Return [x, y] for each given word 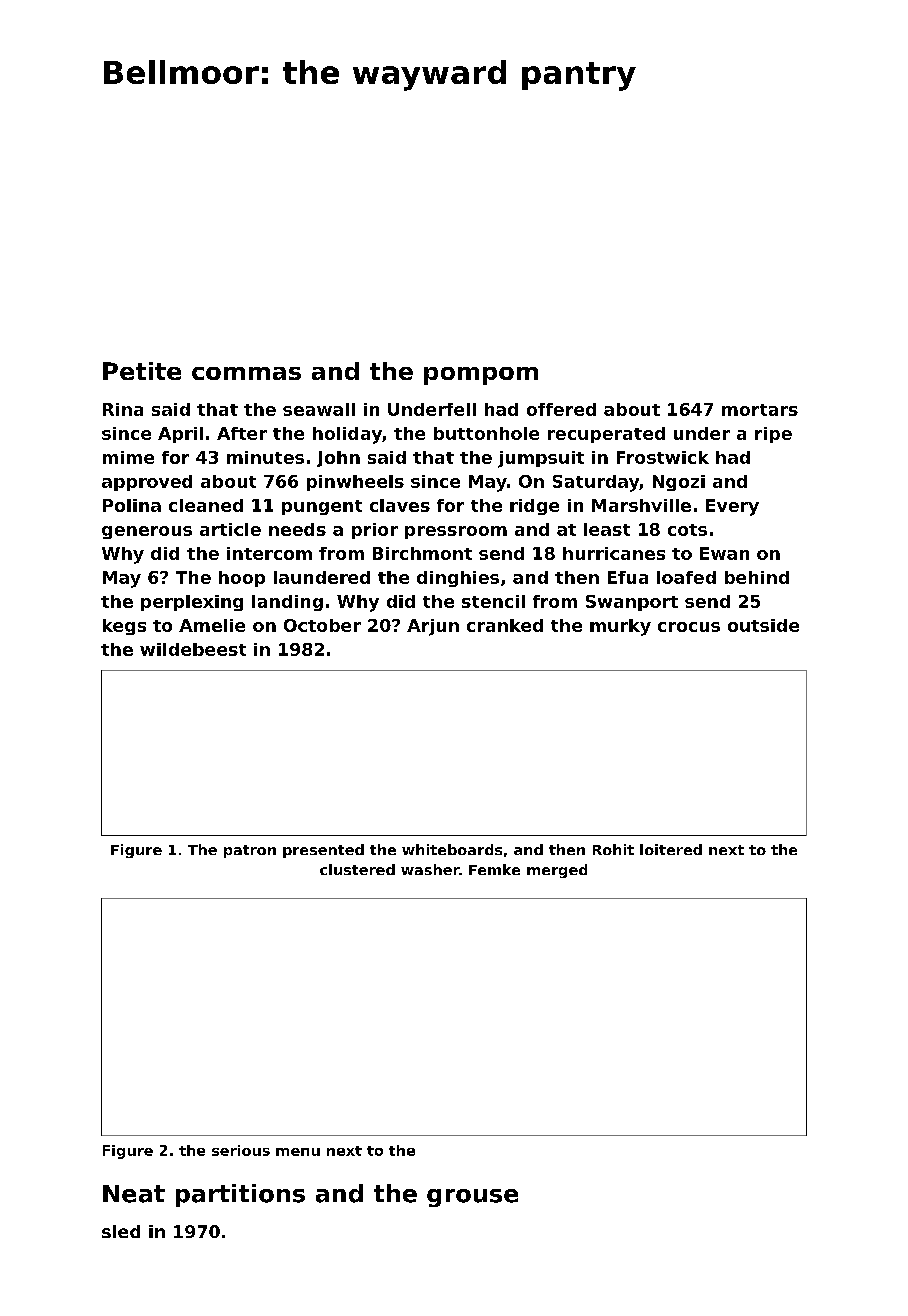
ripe [773, 435]
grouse [472, 1198]
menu [298, 1152]
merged [557, 871]
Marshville [641, 505]
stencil [493, 601]
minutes [265, 457]
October [322, 625]
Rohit [613, 849]
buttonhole [486, 433]
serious [241, 1150]
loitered [671, 849]
